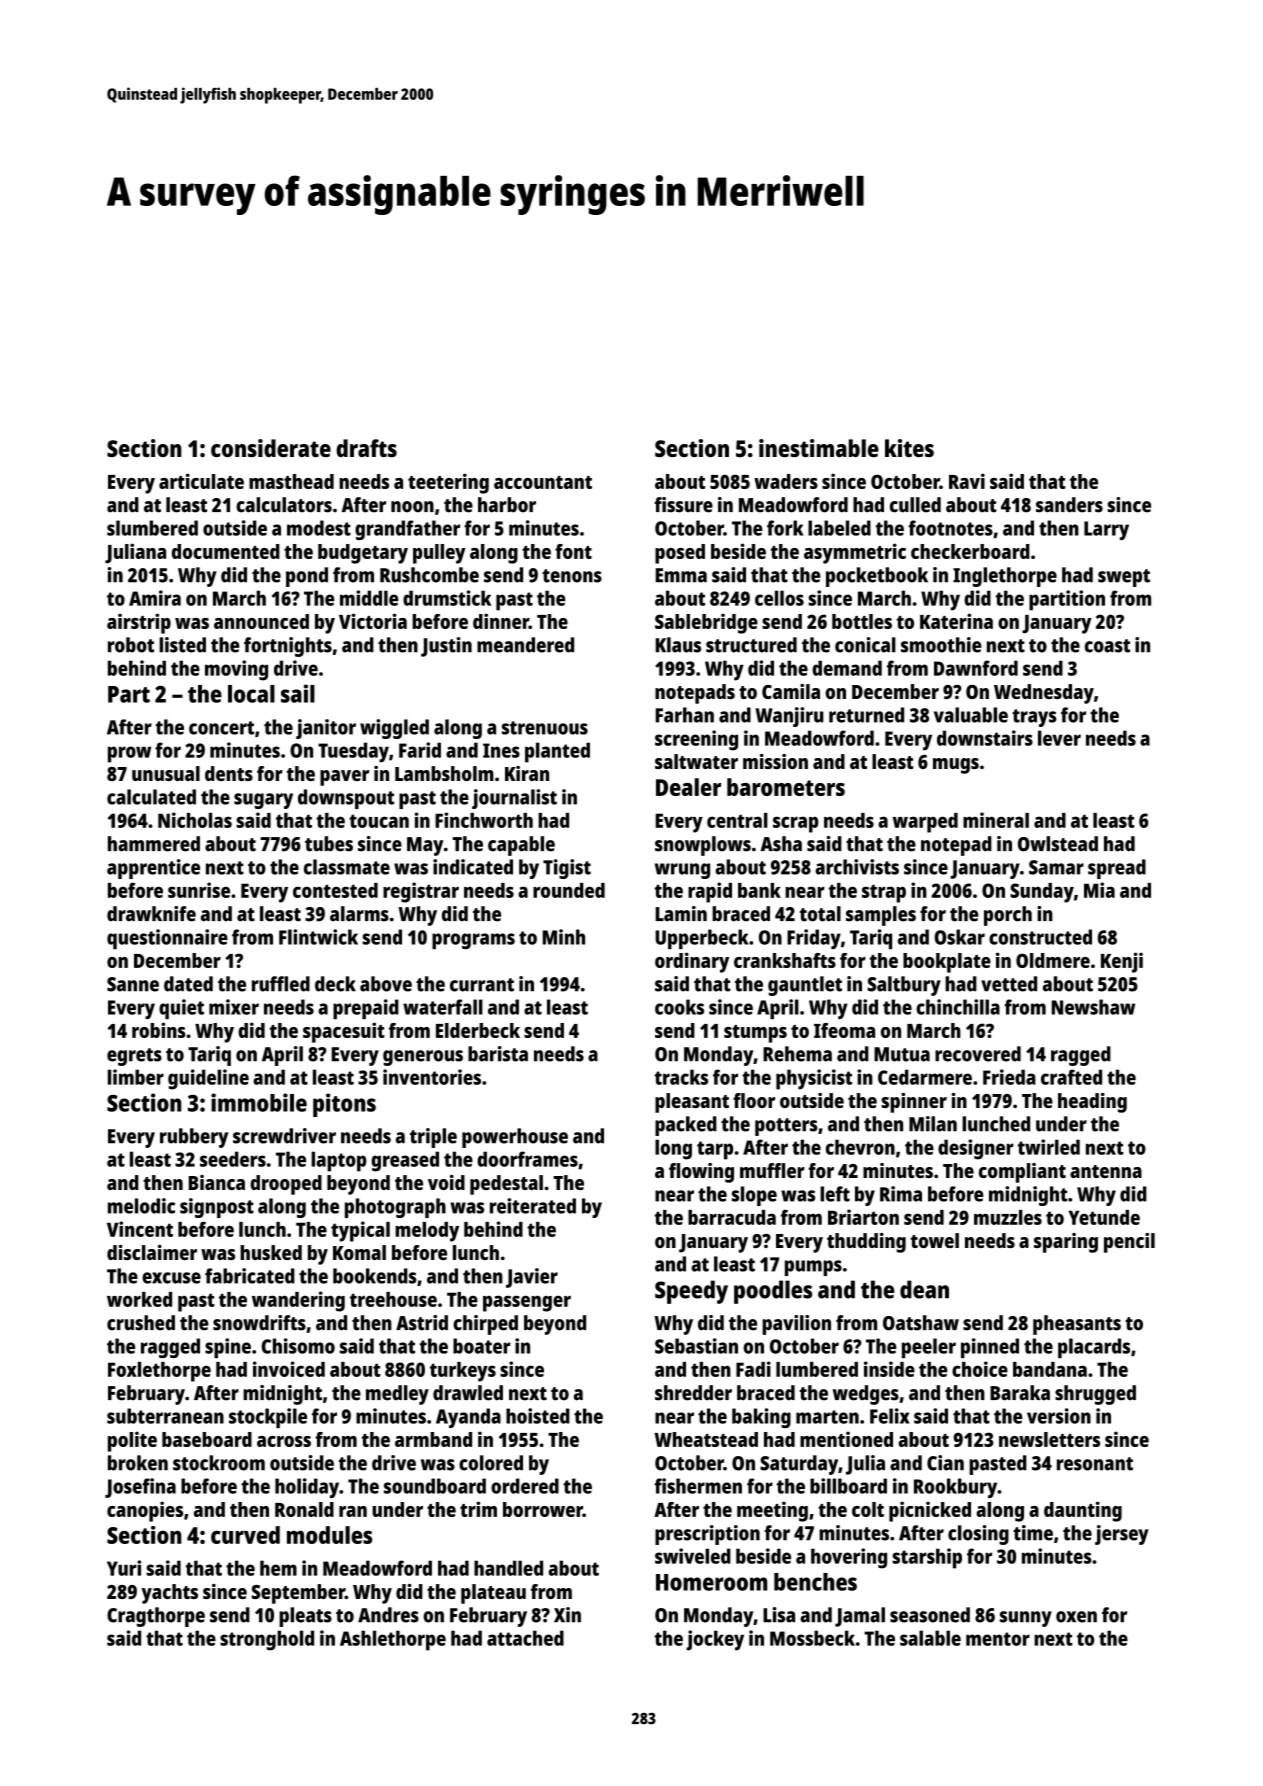 Image resolution: width=1263 pixels, height=1786 pixels. Describe the element at coordinates (1104, 1217) in the screenshot. I see `Yetunde` at that location.
